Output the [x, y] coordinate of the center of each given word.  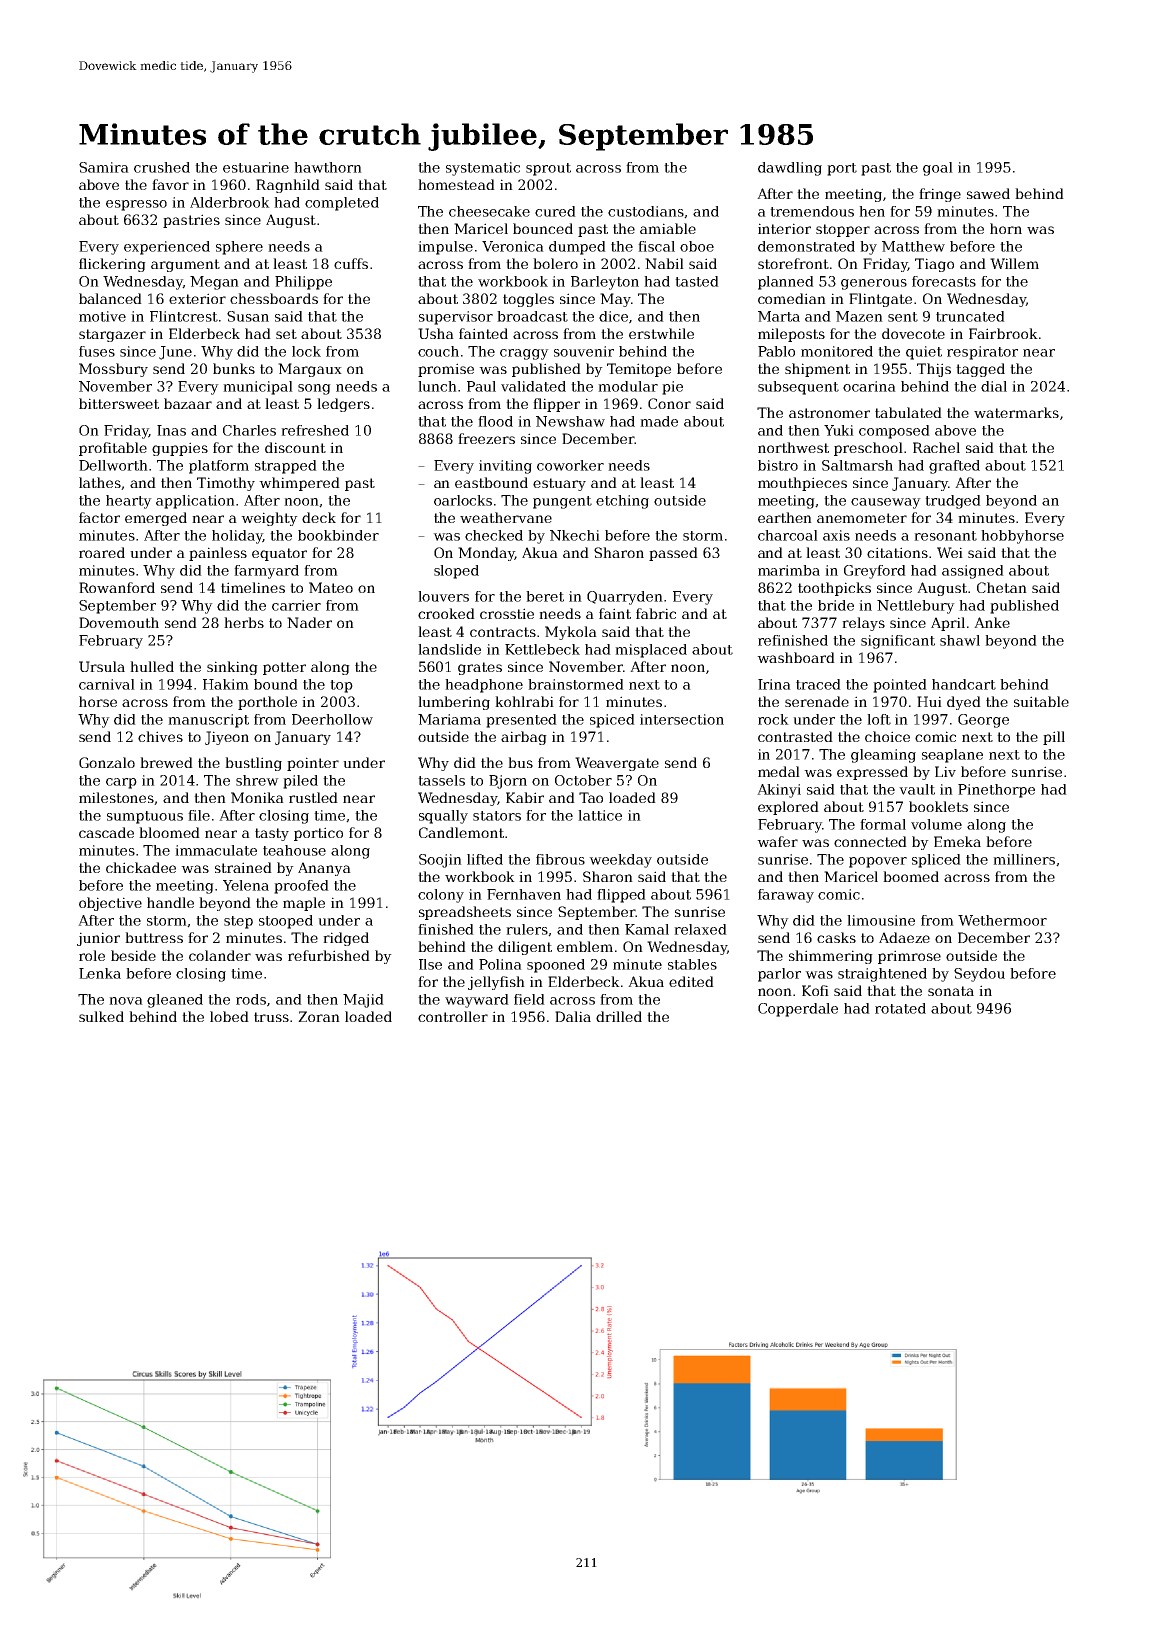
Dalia [573, 1016]
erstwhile [661, 333]
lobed [229, 1016]
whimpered [299, 484]
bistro [778, 465]
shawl [960, 640]
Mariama [449, 719]
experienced [167, 248]
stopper [843, 230]
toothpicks [834, 589]
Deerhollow [332, 719]
